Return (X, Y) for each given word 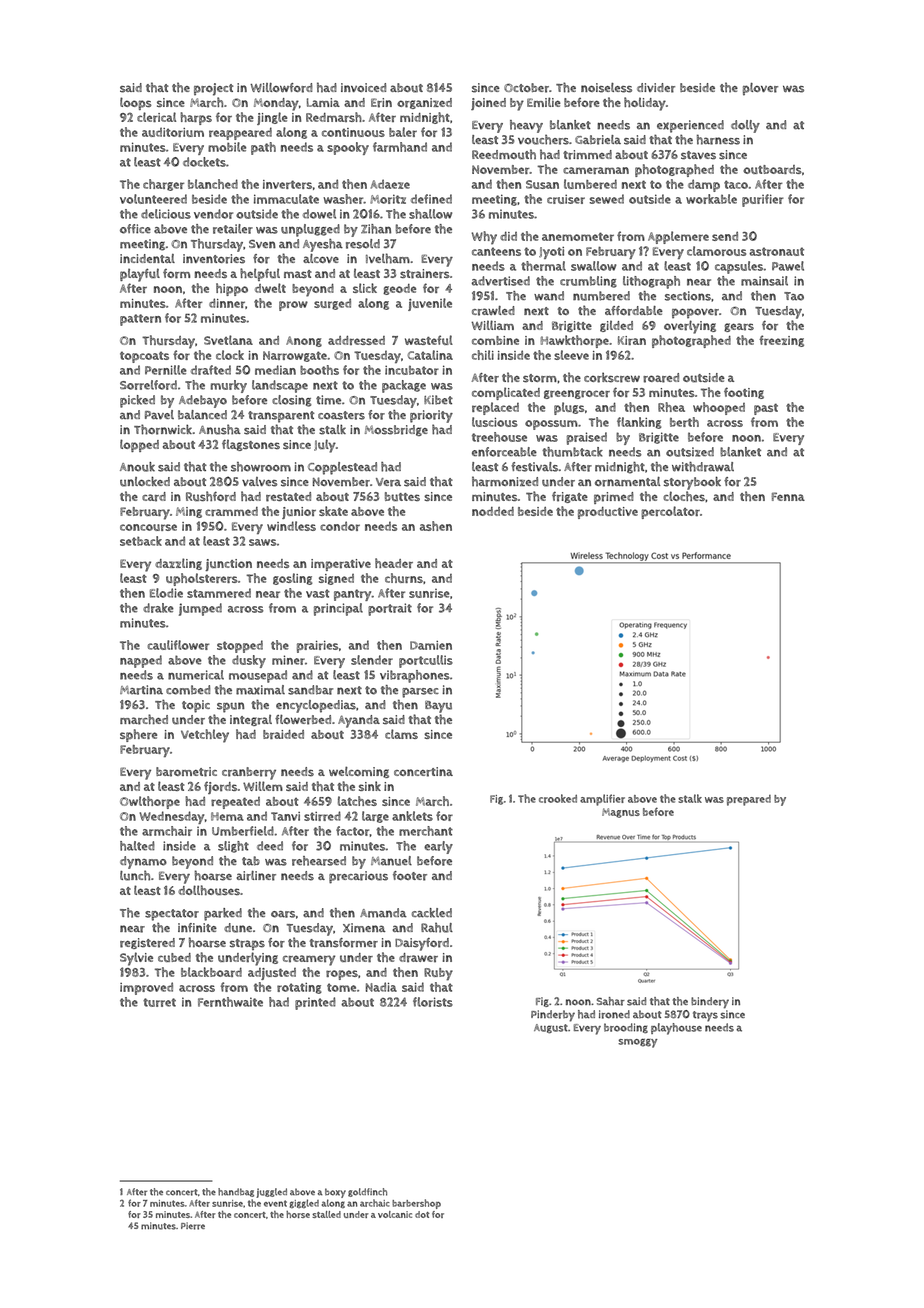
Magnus (621, 813)
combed (188, 690)
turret (159, 1002)
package (404, 386)
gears (739, 327)
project (213, 89)
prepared (749, 800)
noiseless (606, 88)
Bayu (438, 707)
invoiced (363, 87)
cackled (432, 913)
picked (137, 401)
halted (137, 846)
